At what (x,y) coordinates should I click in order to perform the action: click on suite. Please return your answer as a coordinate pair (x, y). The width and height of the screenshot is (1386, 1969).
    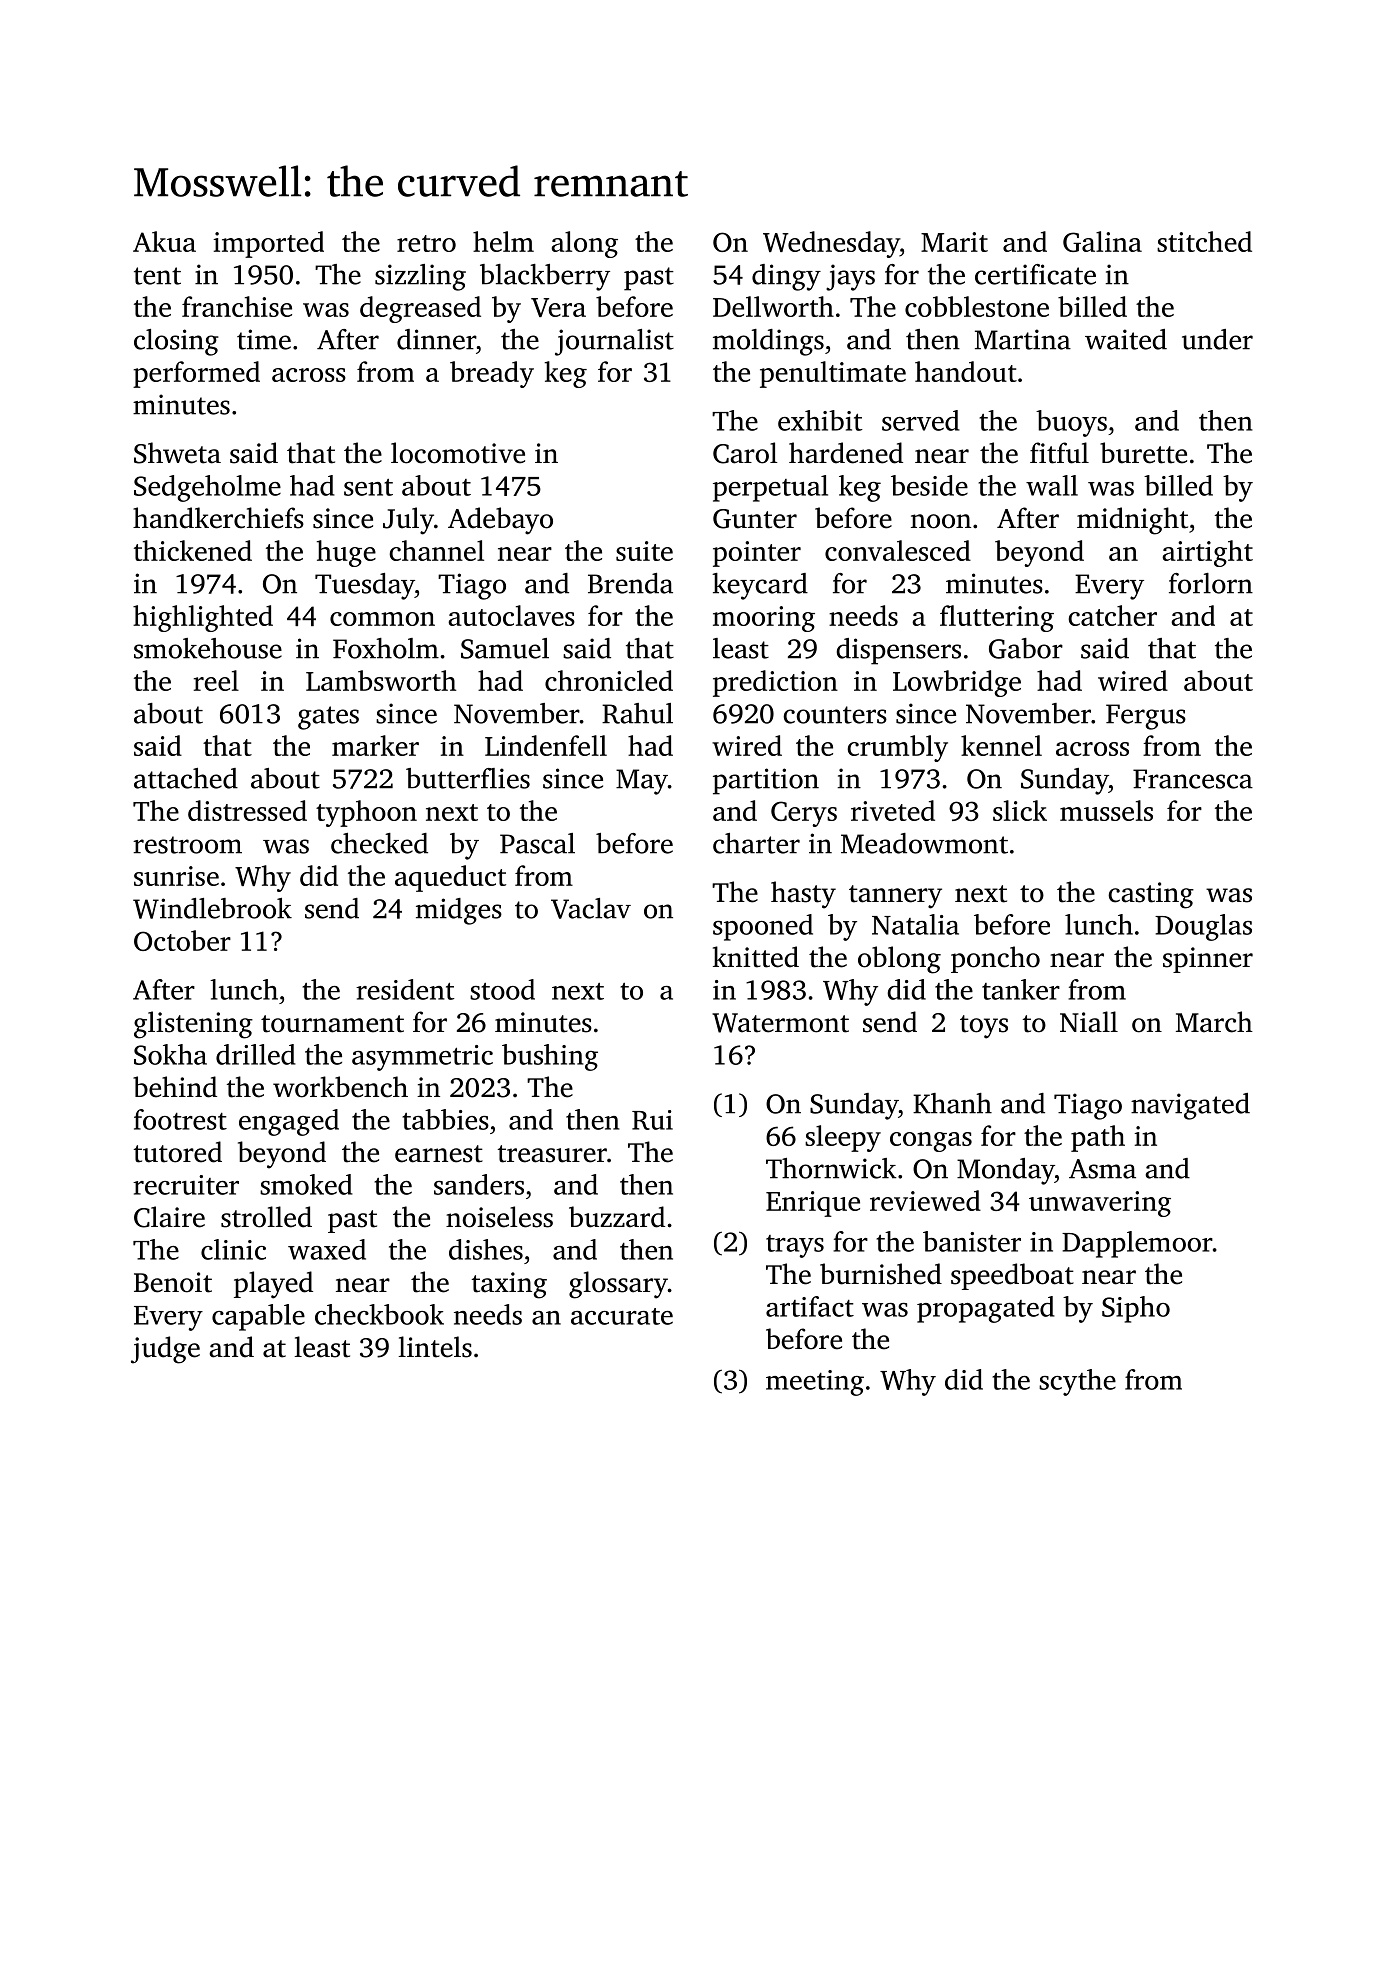
    Looking at the image, I should click on (644, 551).
